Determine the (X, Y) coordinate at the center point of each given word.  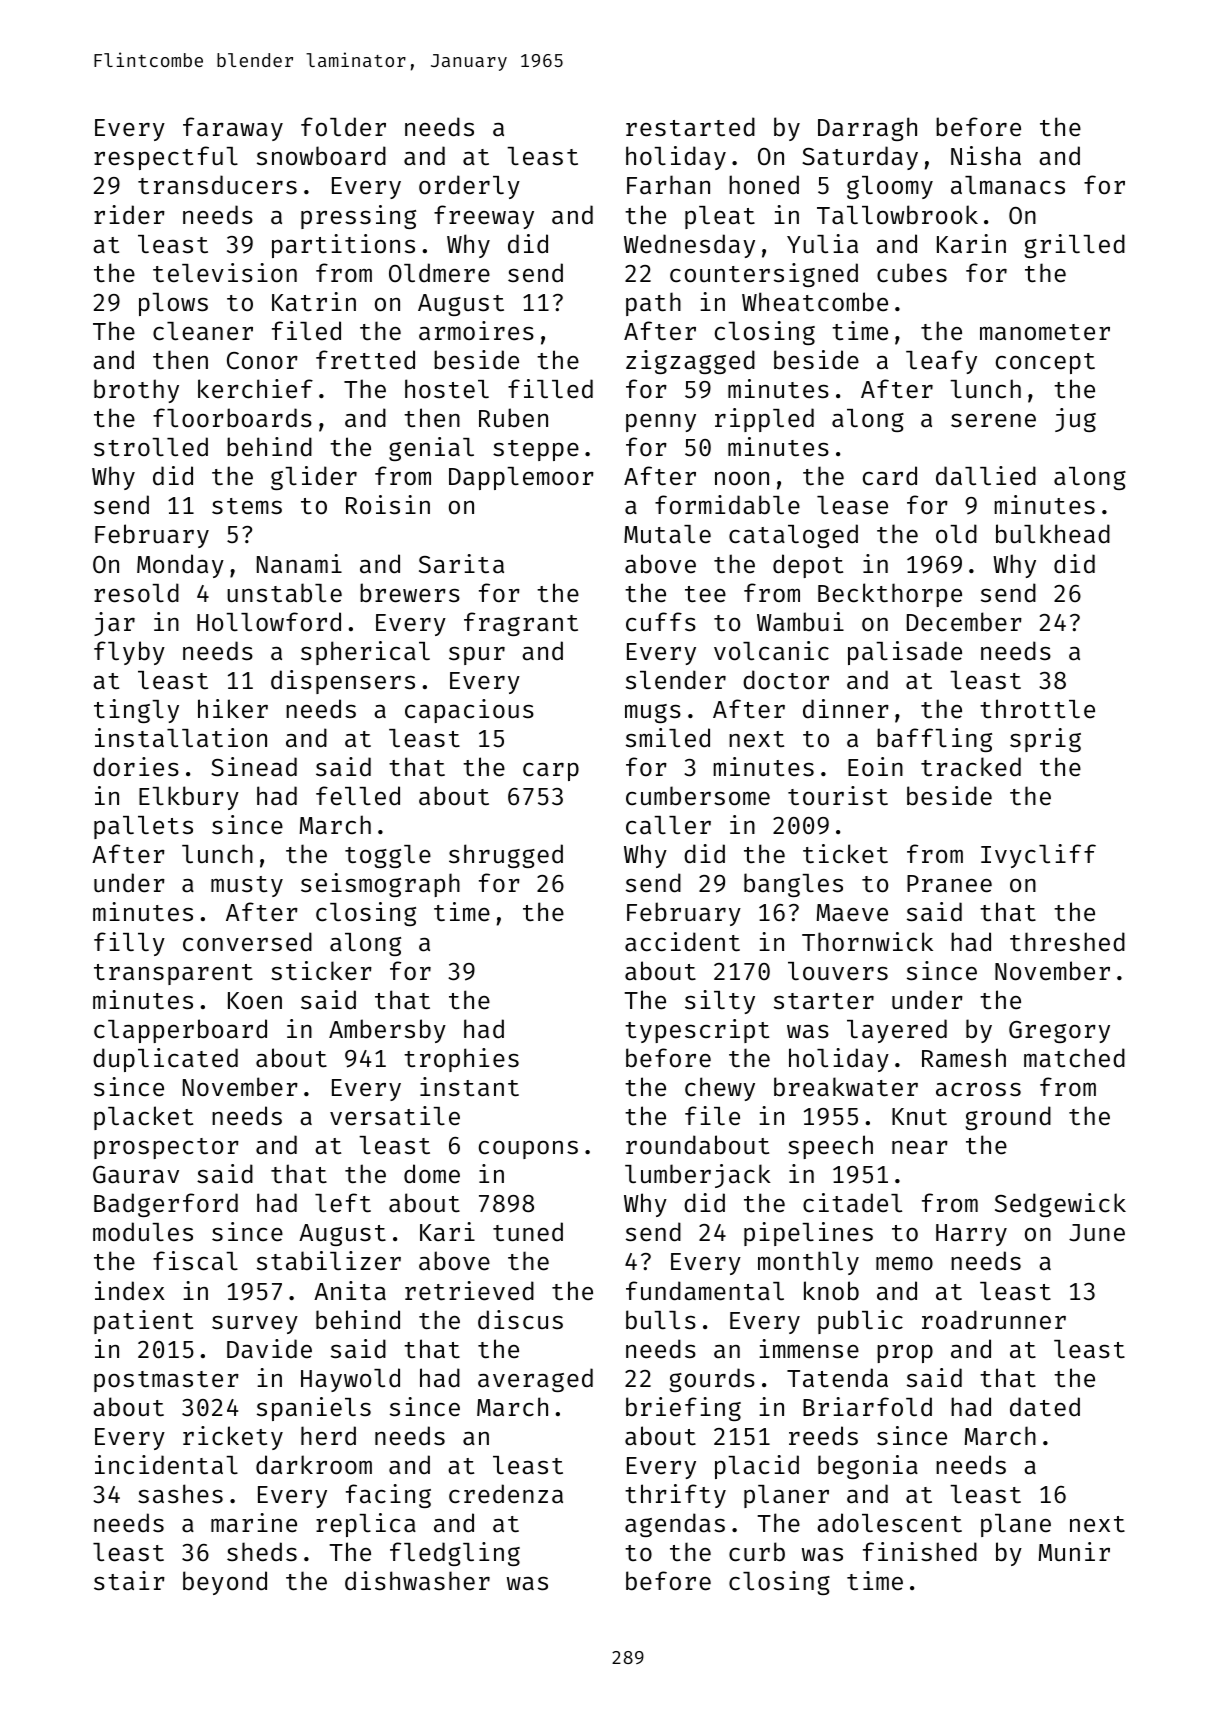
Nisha (986, 156)
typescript (697, 1031)
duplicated (165, 1060)
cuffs (661, 622)
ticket (845, 854)
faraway (233, 129)
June (1097, 1233)
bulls (661, 1320)
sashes (180, 1494)
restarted (690, 127)
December (964, 622)
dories (136, 767)
